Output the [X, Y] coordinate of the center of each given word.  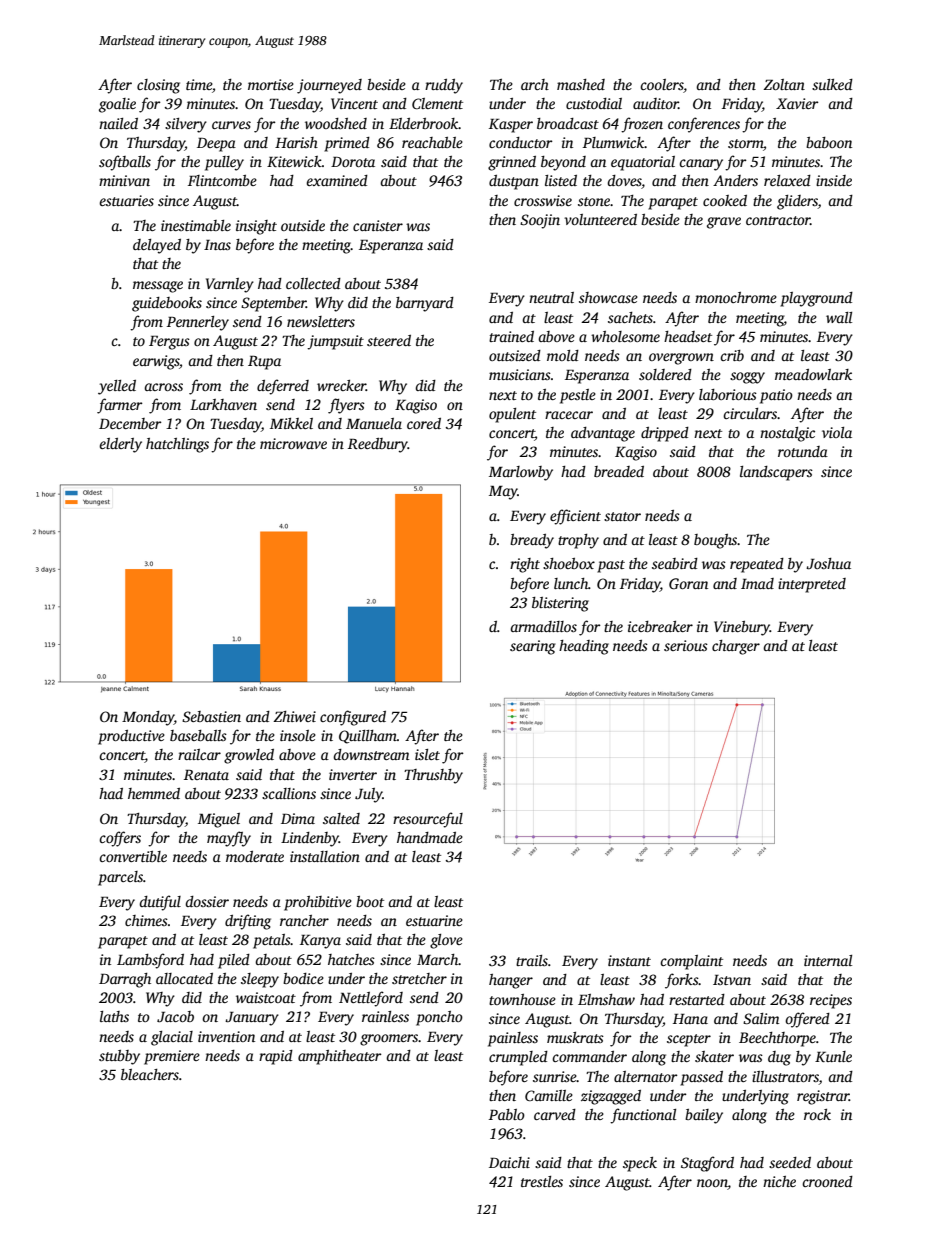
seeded [790, 1162]
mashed [581, 84]
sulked [832, 84]
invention [226, 1036]
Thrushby [433, 776]
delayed [157, 246]
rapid [276, 1057]
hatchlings [177, 445]
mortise [271, 84]
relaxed [787, 180]
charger [736, 647]
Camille [549, 1095]
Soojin [540, 221]
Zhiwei [294, 716]
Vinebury [742, 628]
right [525, 565]
